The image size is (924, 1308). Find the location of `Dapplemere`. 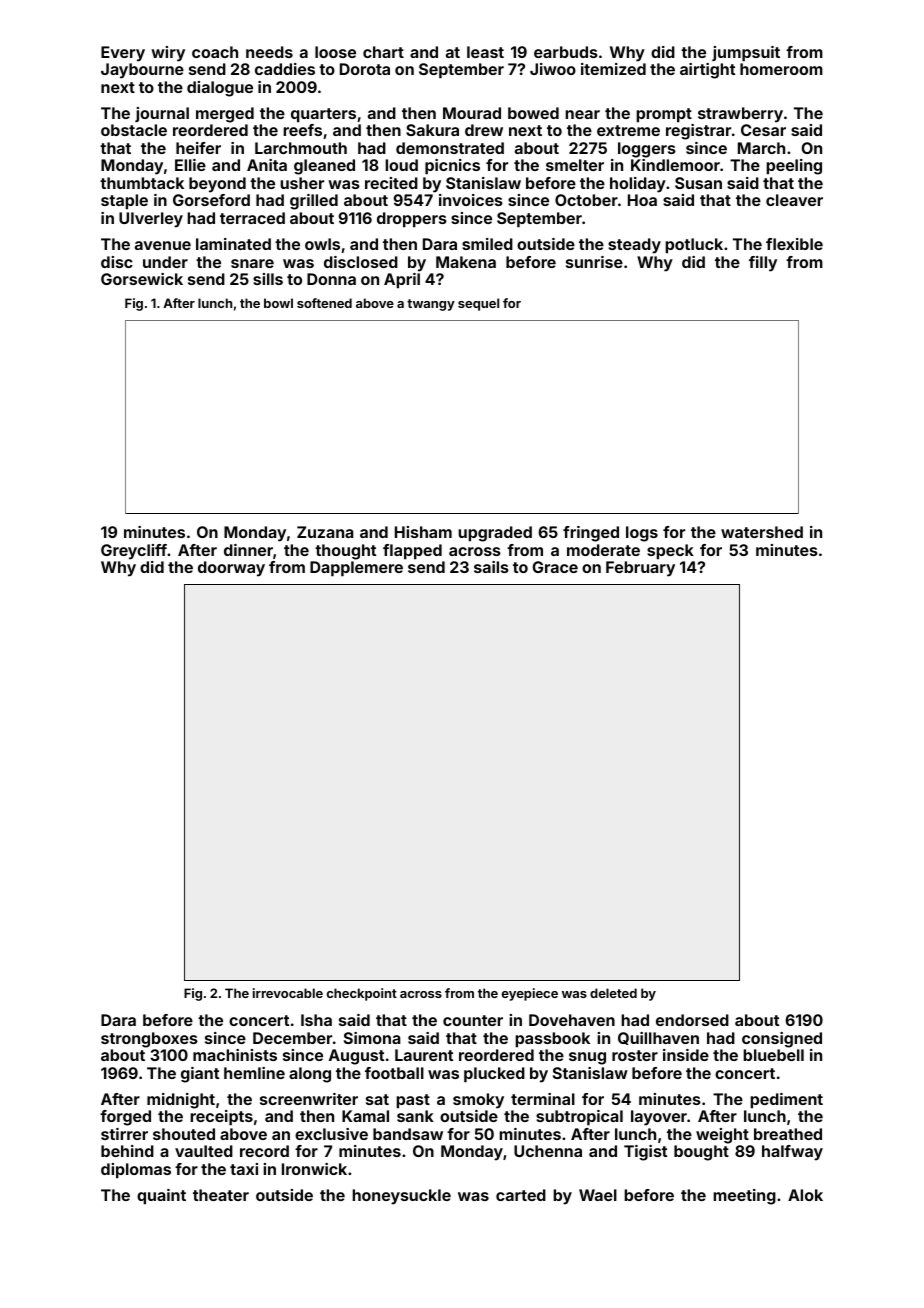

Dapplemere is located at coordinates (356, 569).
